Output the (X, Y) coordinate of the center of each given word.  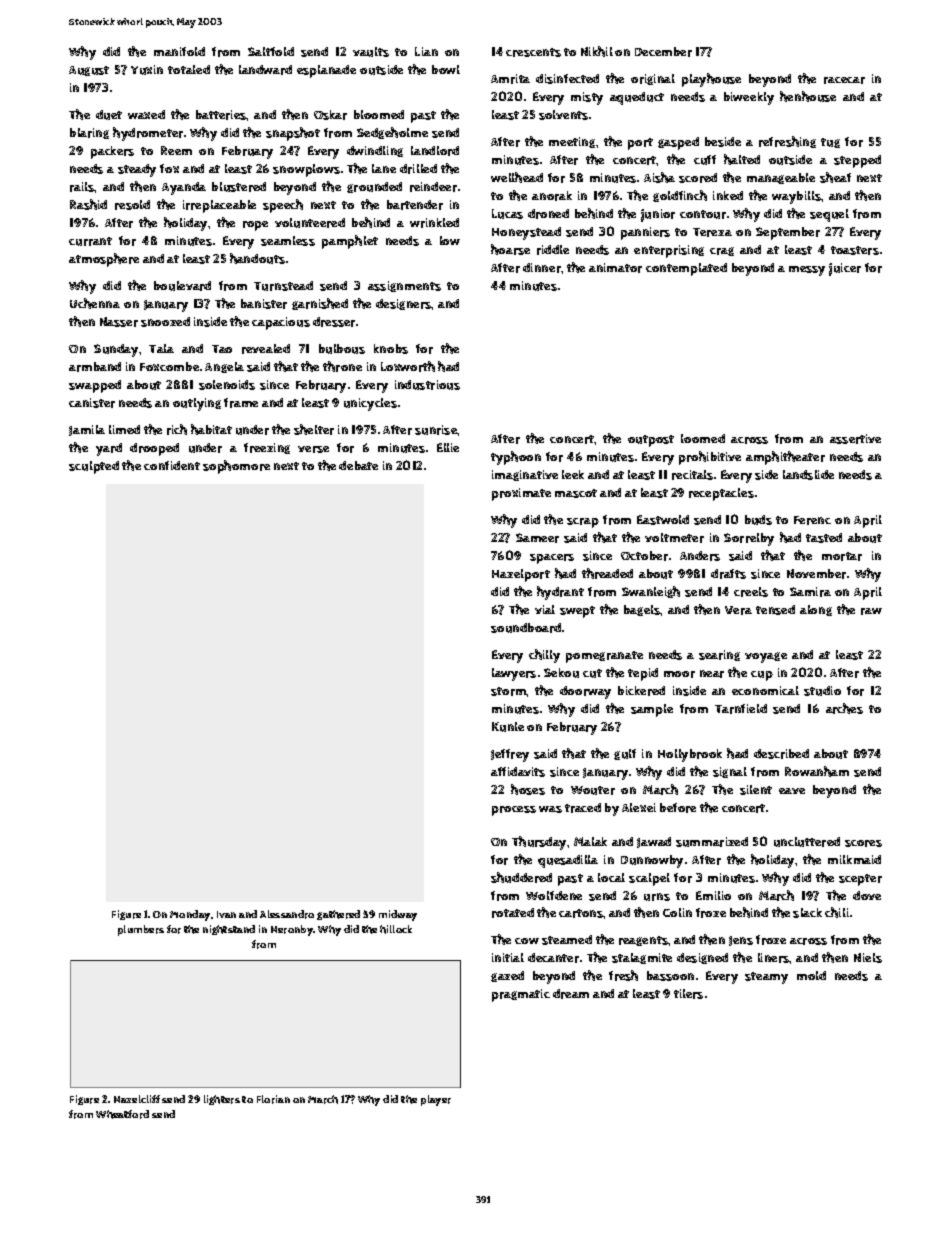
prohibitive (710, 458)
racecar (844, 80)
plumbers (141, 930)
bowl (446, 69)
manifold (179, 51)
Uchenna (95, 303)
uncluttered (807, 842)
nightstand (229, 930)
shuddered (521, 877)
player (436, 1100)
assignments (404, 286)
